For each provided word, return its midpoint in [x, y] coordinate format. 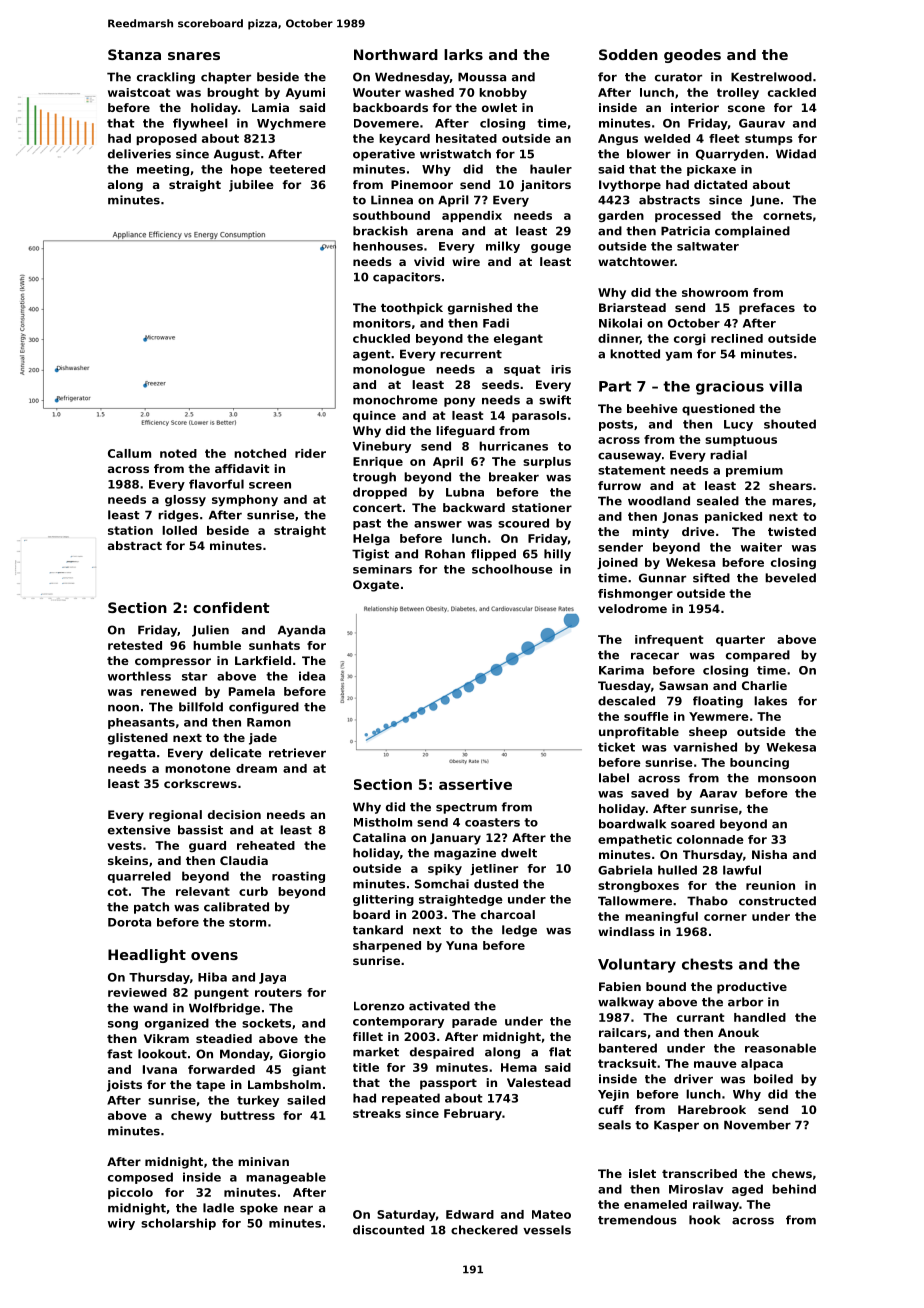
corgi [690, 339]
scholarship [178, 1224]
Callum [129, 453]
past [367, 524]
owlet [499, 107]
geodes [692, 56]
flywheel [200, 124]
